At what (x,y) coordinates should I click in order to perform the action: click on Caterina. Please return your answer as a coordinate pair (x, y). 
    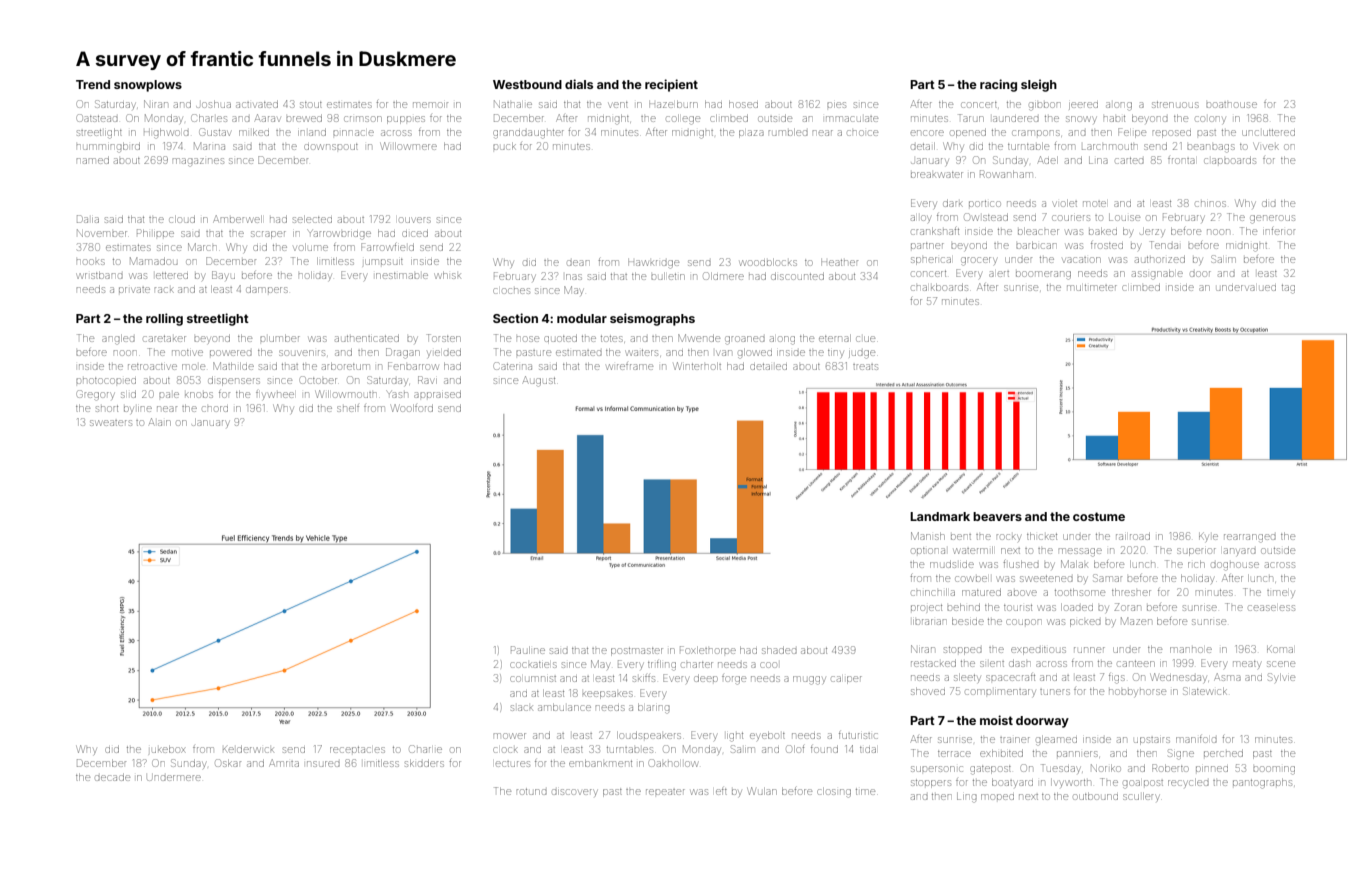
    Looking at the image, I should click on (513, 366).
